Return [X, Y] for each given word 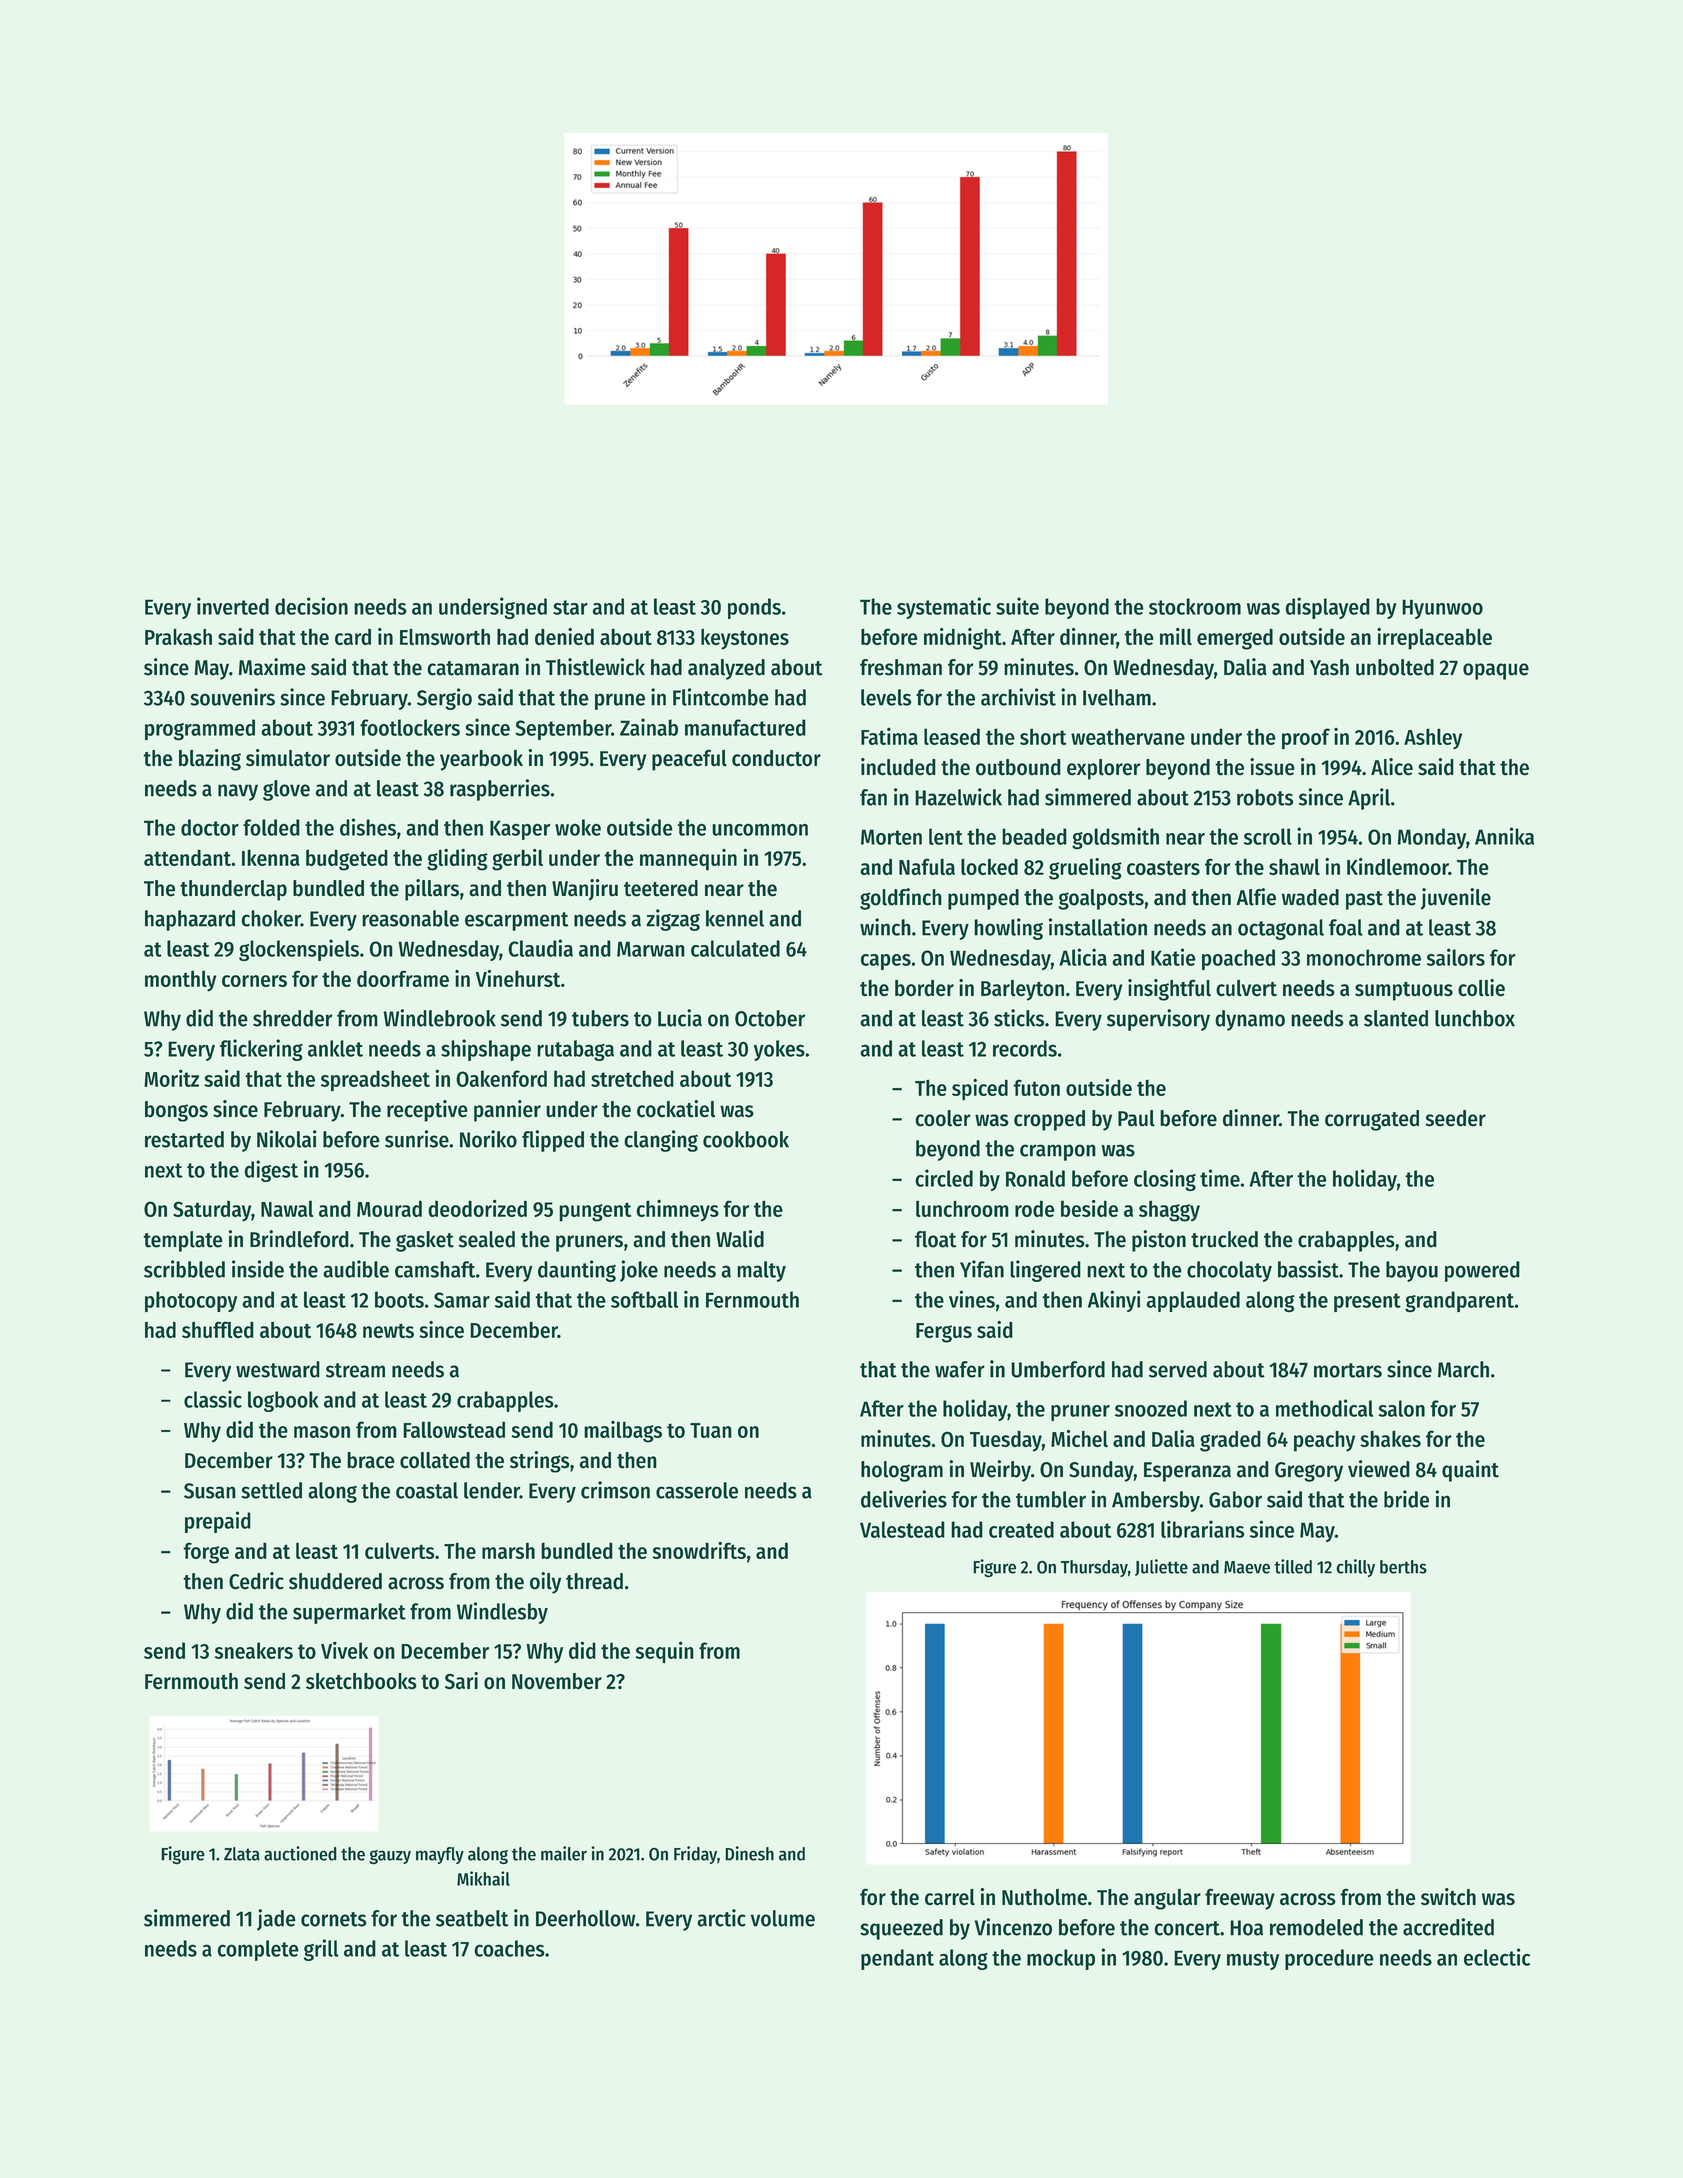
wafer [960, 1369]
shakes [1390, 1438]
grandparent [1459, 1302]
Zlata [242, 1854]
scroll [1268, 836]
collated [435, 1460]
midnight [962, 639]
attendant [187, 857]
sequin [665, 1652]
